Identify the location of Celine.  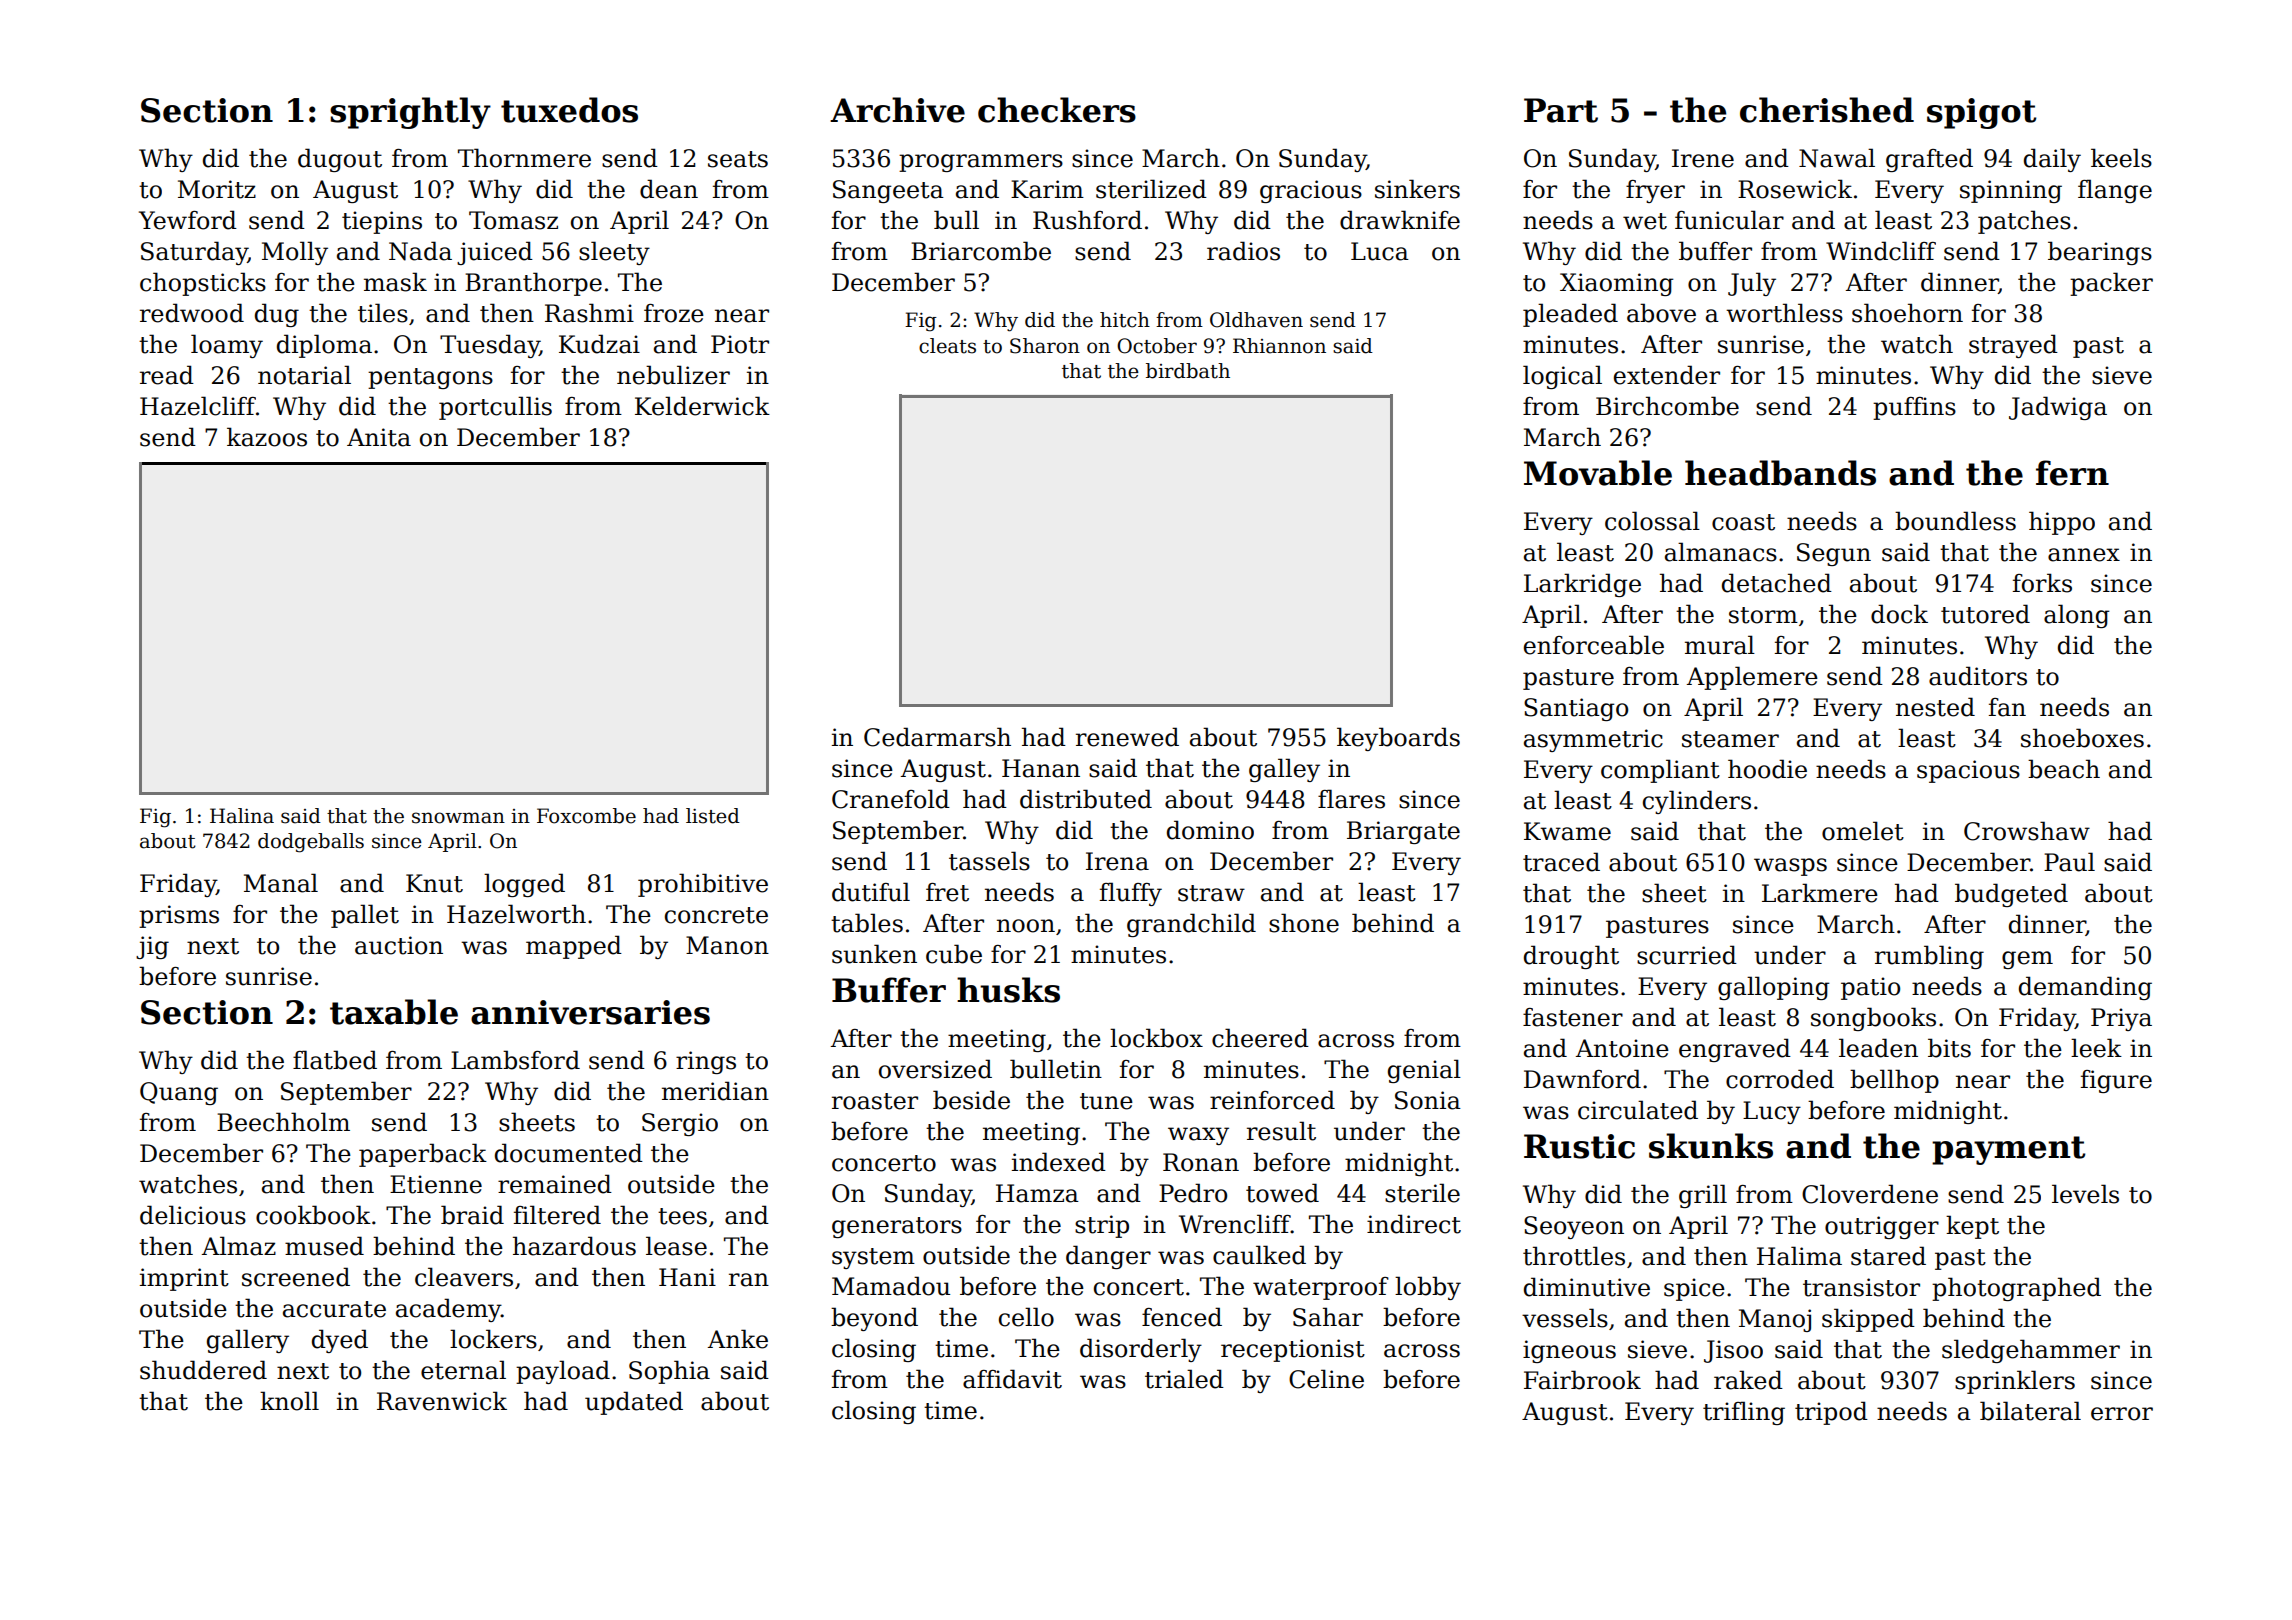
(1326, 1379).
